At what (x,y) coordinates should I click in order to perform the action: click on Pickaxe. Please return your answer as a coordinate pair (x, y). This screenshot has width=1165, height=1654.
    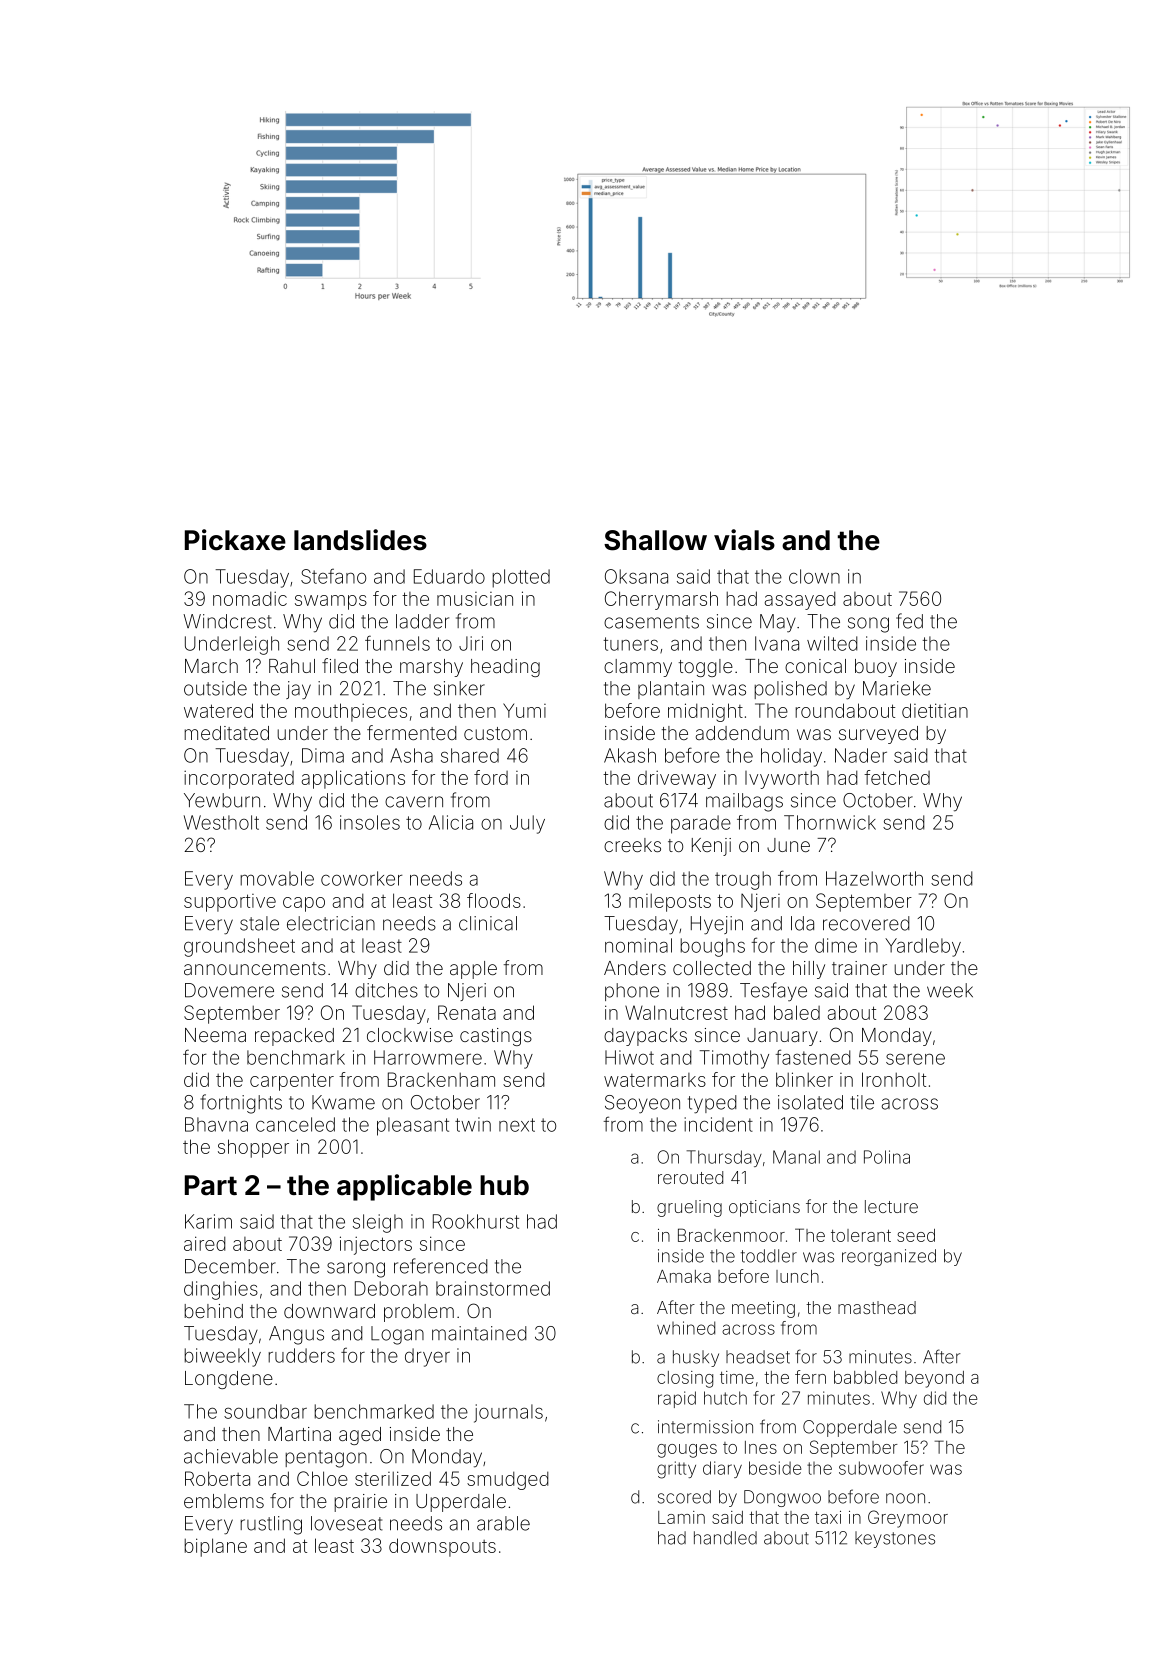
    Looking at the image, I should click on (235, 540).
